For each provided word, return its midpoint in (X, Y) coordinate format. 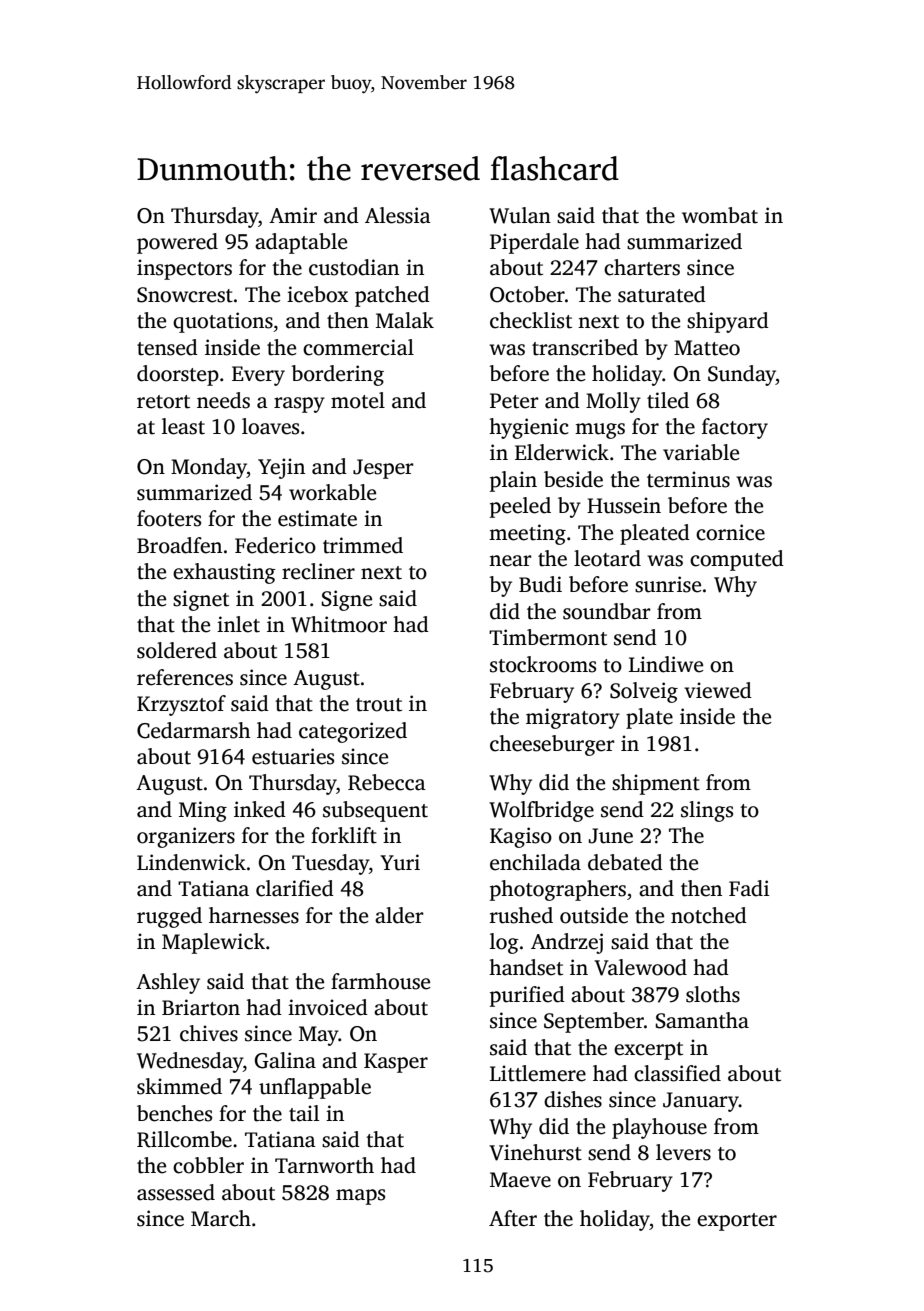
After (513, 1218)
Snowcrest (185, 295)
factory (735, 428)
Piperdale (534, 243)
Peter (514, 401)
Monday (209, 468)
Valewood (640, 967)
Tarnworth (324, 1165)
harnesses (254, 915)
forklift (344, 835)
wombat (720, 215)
